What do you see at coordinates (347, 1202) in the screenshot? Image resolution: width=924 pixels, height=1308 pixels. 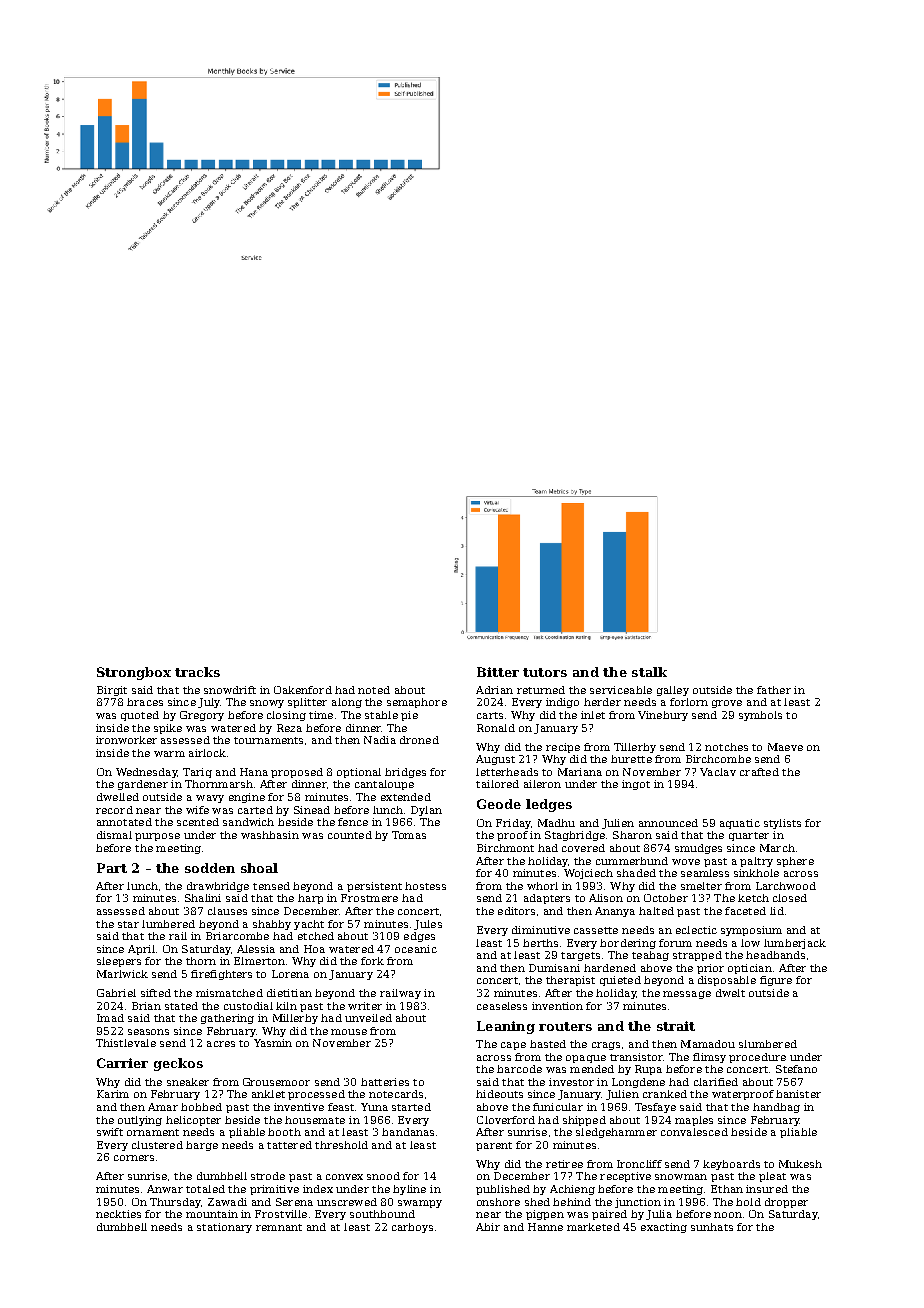 I see `unscrewed` at bounding box center [347, 1202].
